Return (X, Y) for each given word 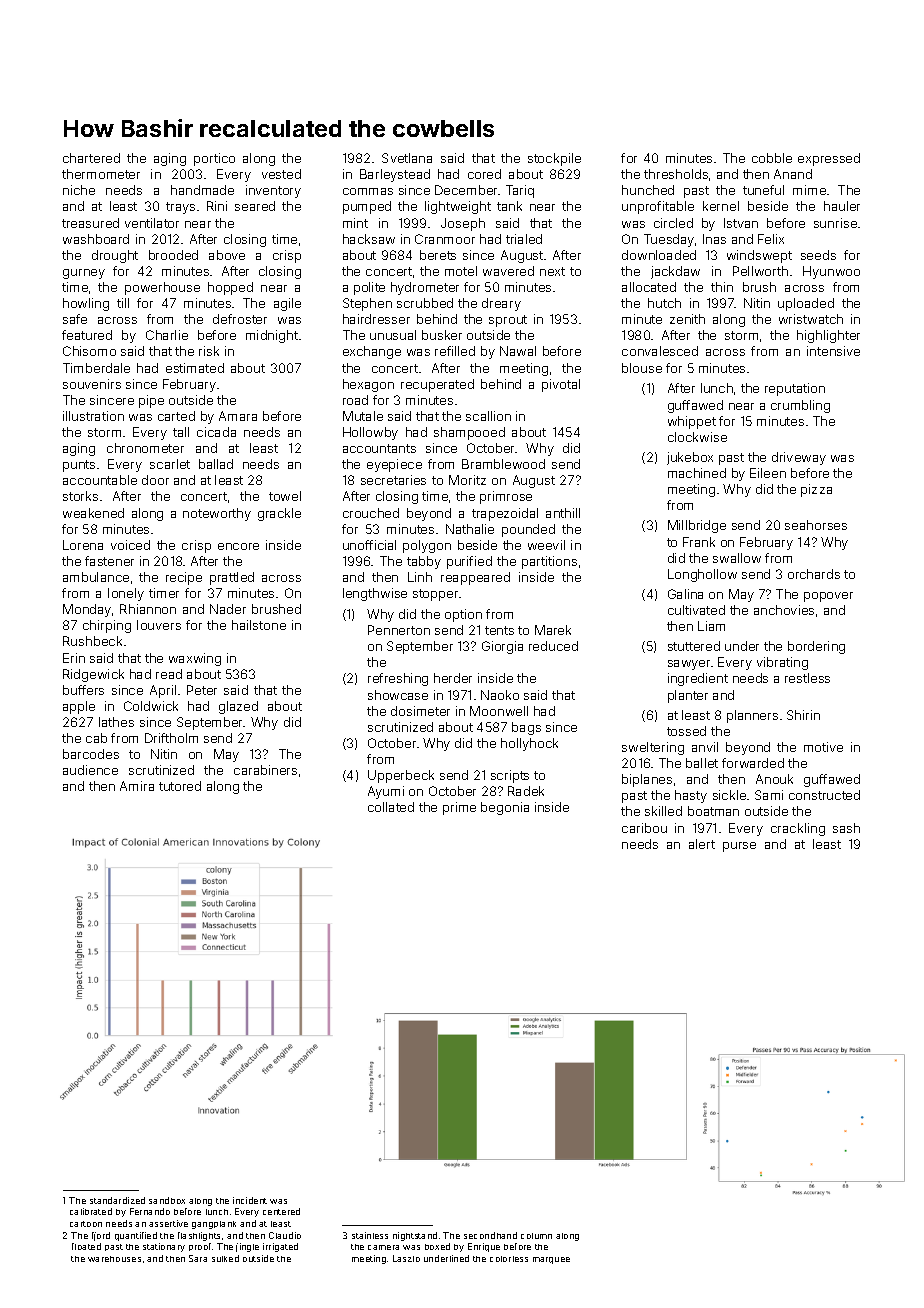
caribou (644, 828)
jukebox (690, 458)
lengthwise (375, 594)
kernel (721, 206)
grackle (279, 514)
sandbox (167, 1200)
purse (739, 847)
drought (115, 256)
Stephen (367, 304)
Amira (137, 786)
